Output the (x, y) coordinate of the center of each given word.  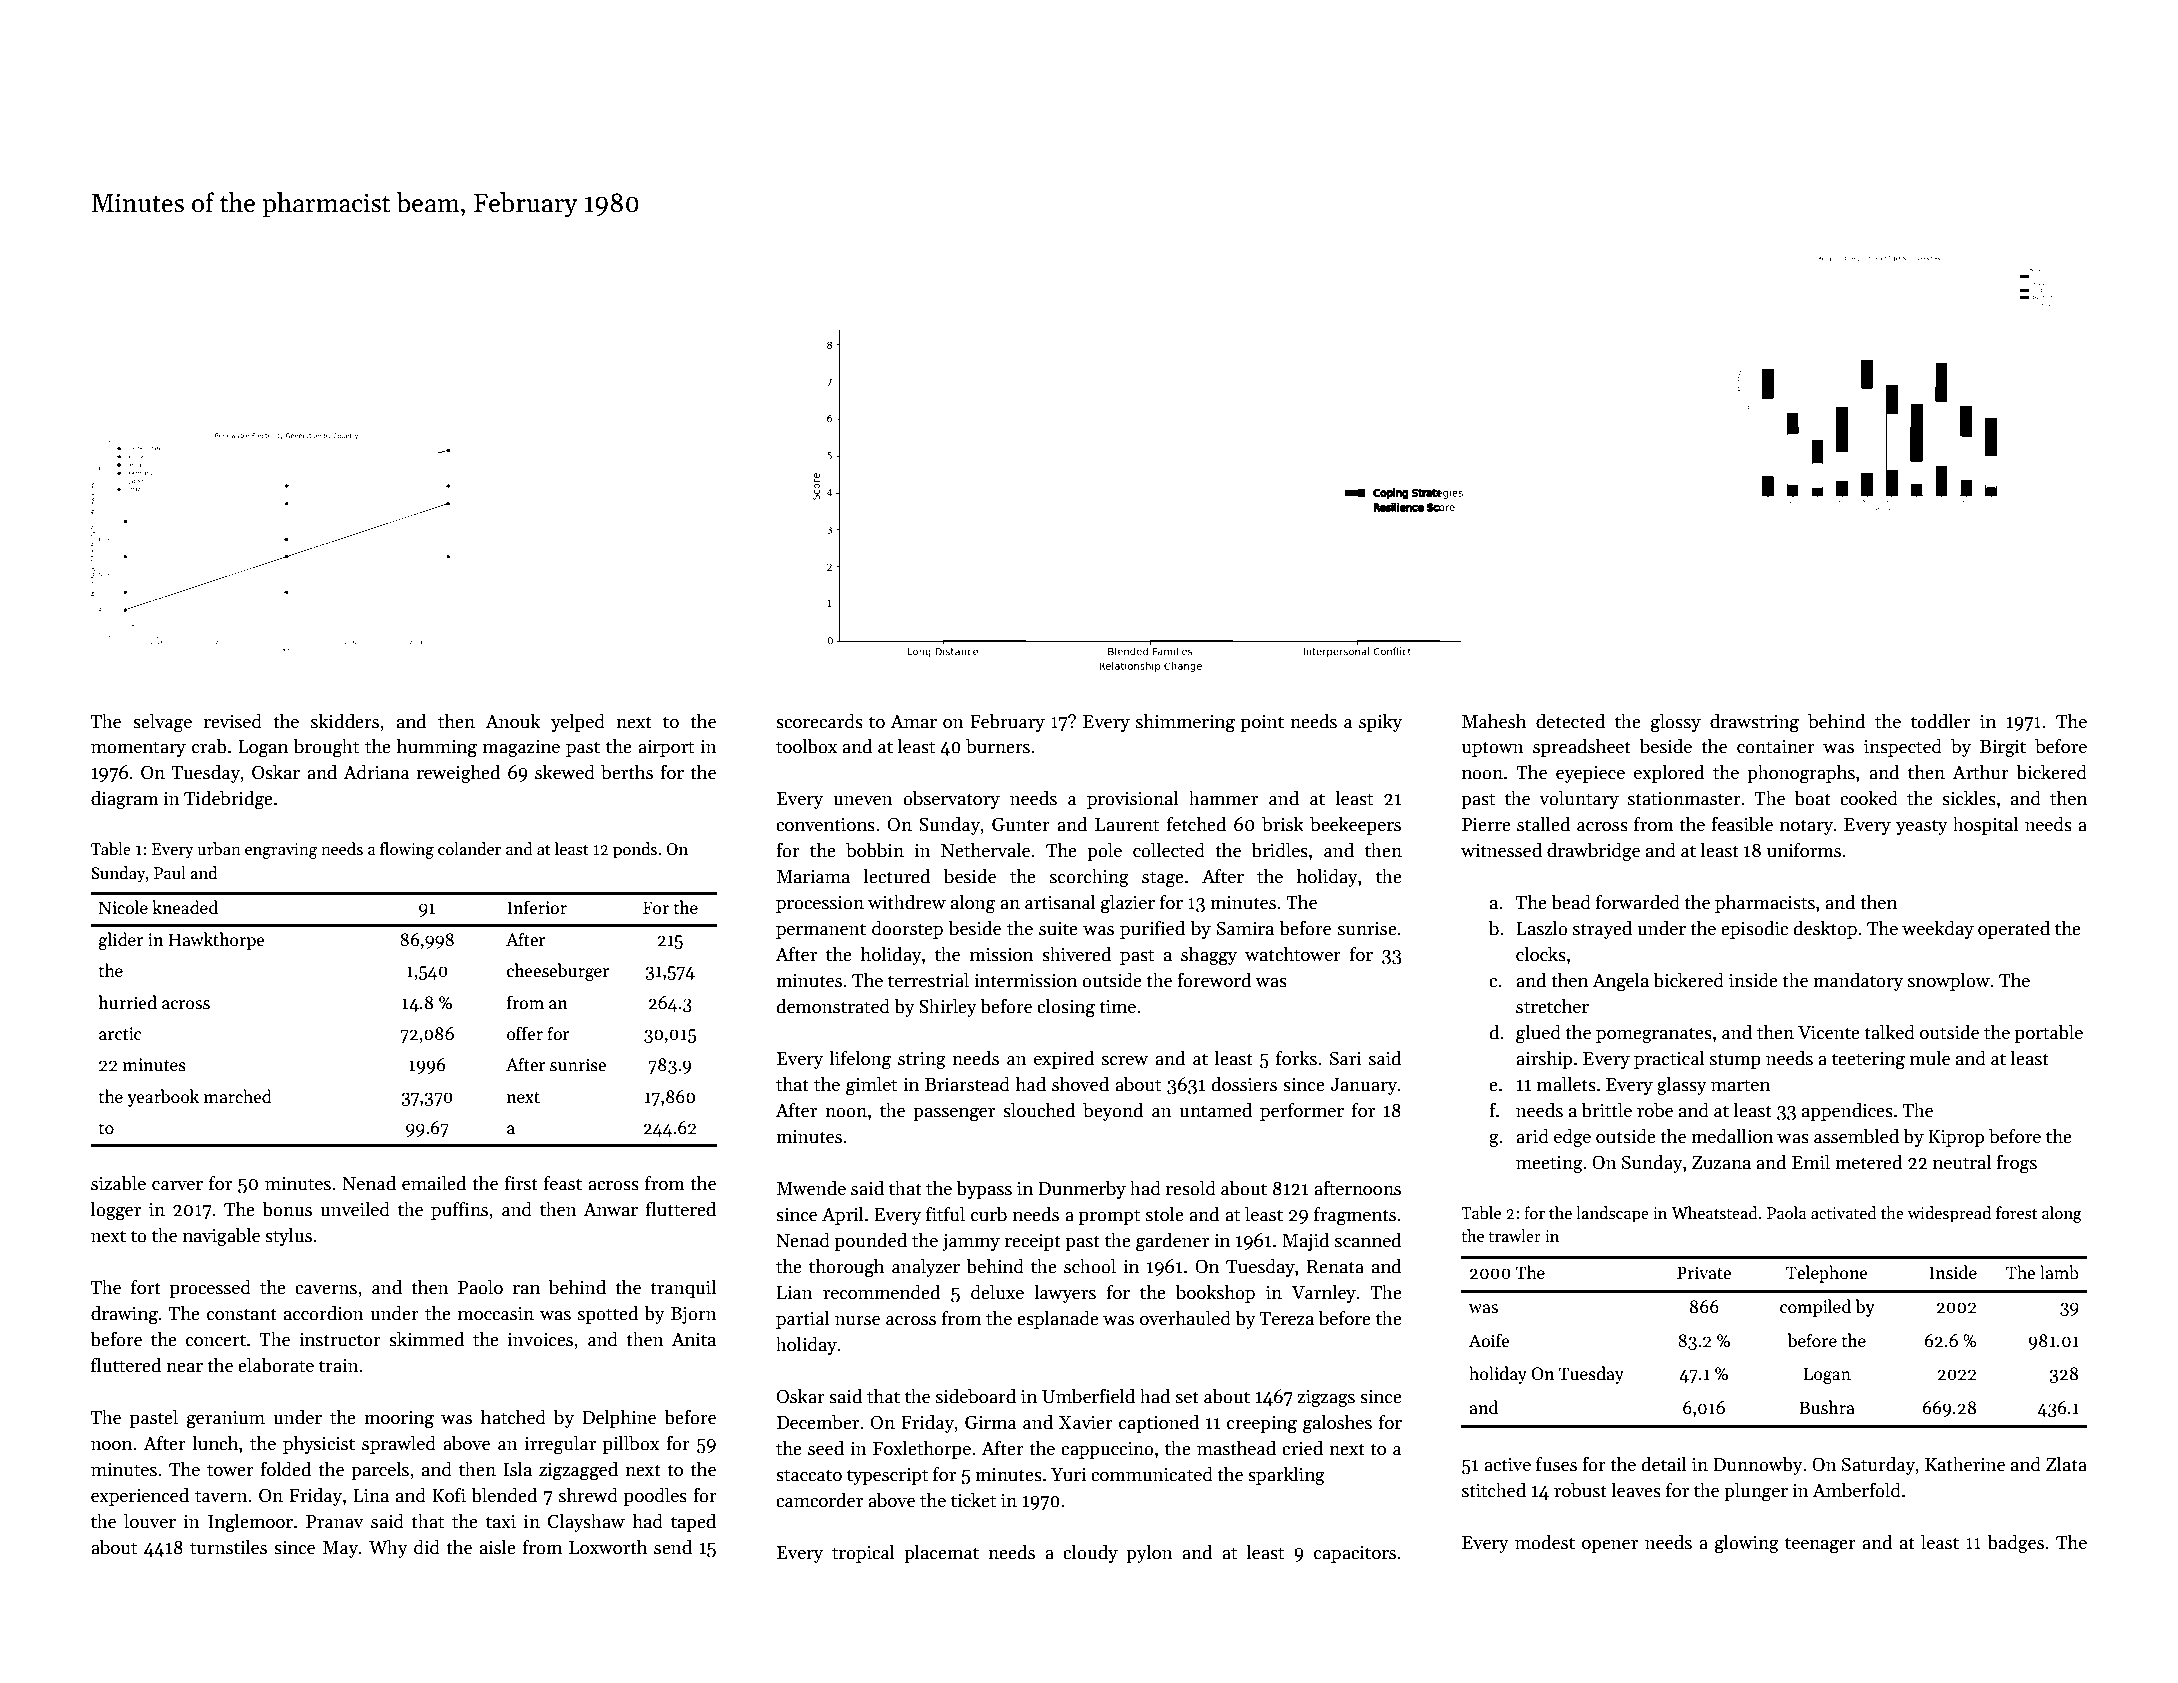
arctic (120, 1034)
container (1776, 746)
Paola (1786, 1213)
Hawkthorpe (216, 941)
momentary (138, 749)
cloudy (1090, 1553)
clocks (1541, 954)
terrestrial (928, 980)
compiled (1815, 1308)
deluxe (997, 1292)
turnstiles (228, 1547)
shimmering (1185, 723)
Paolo (480, 1287)
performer (1302, 1112)
